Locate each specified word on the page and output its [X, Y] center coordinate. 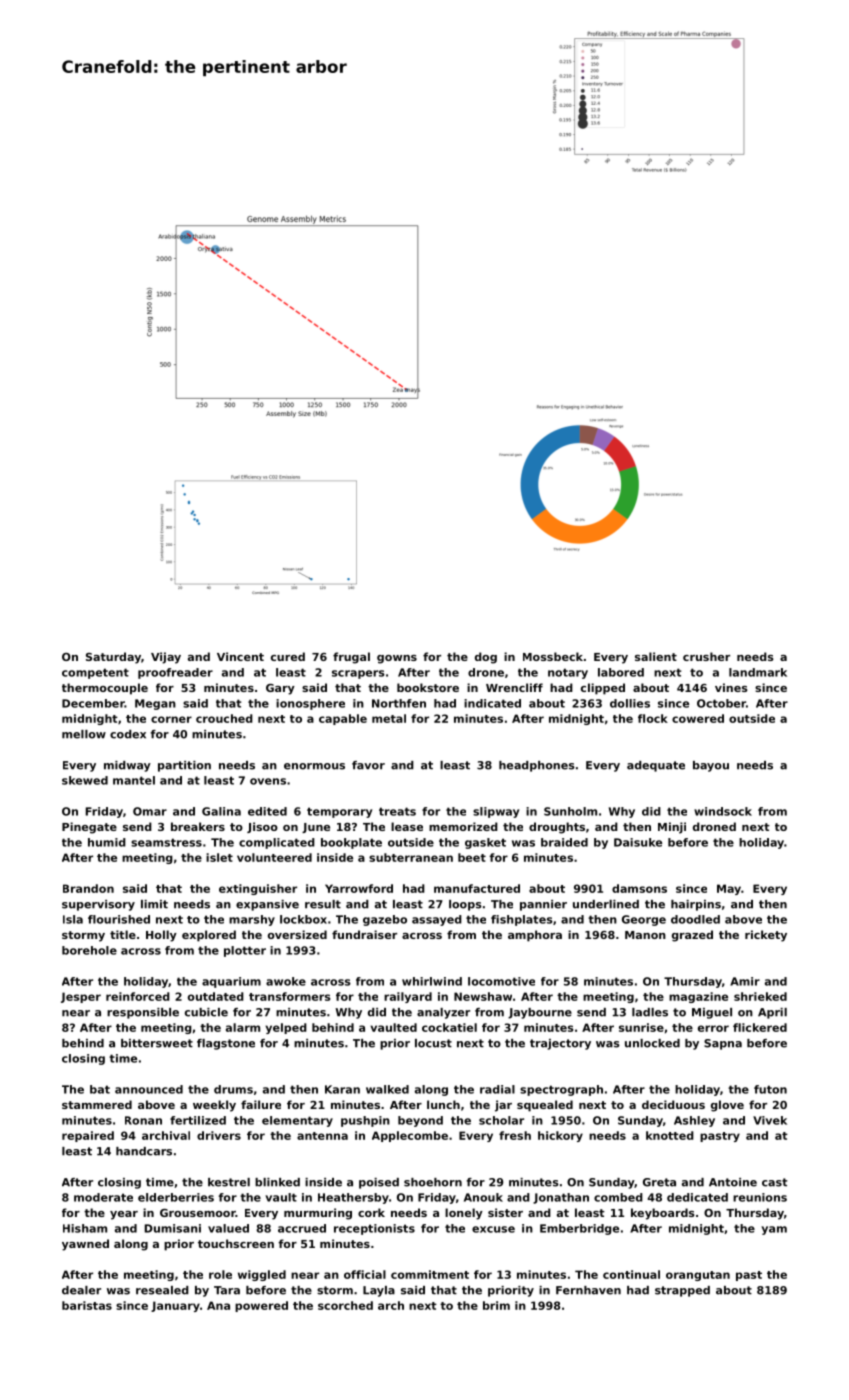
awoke [286, 981]
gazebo [385, 920]
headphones [537, 766]
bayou [711, 766]
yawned [85, 1245]
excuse [493, 1229]
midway [127, 766]
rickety [766, 936]
